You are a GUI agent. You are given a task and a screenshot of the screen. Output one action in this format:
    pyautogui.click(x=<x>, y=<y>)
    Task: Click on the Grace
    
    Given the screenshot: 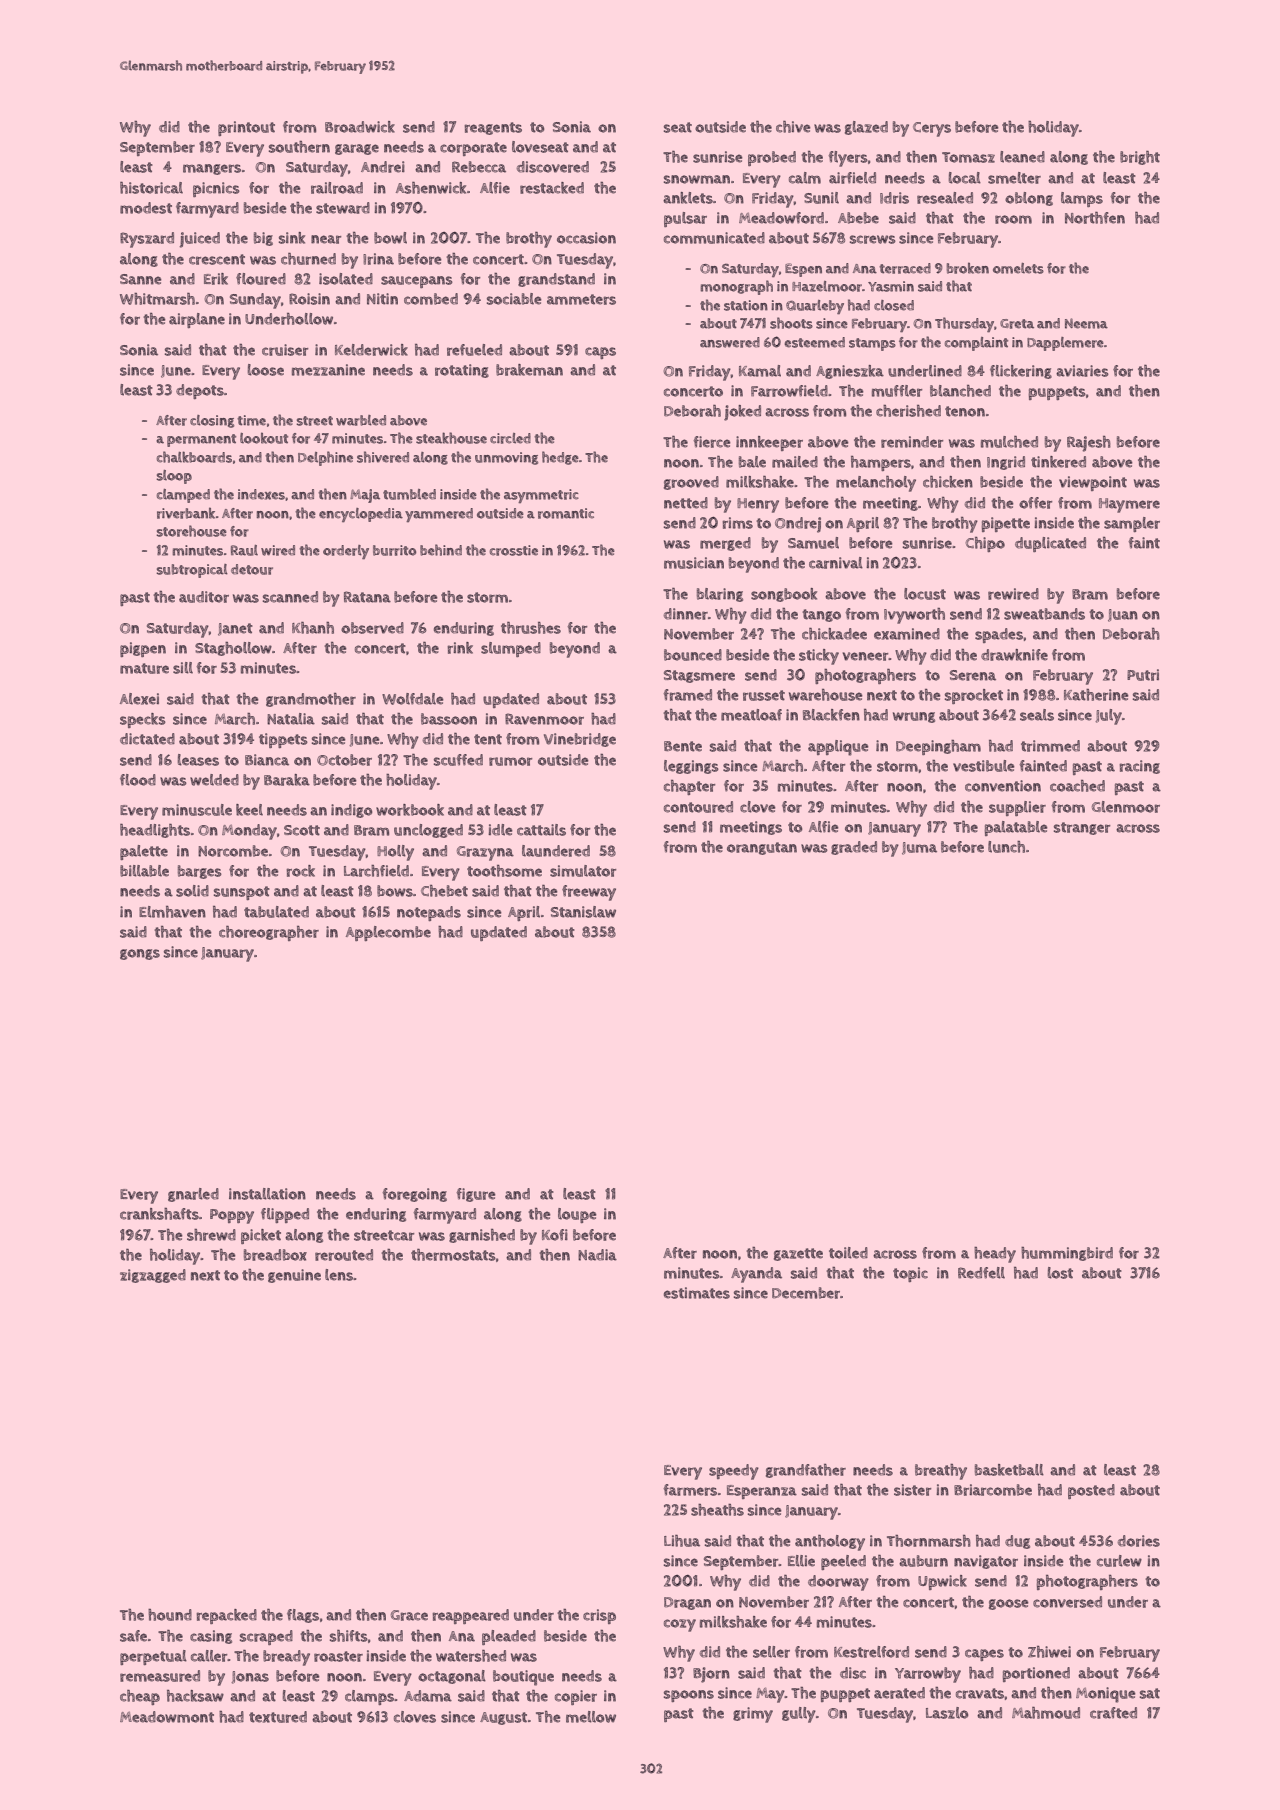 What is the action you would take?
    pyautogui.click(x=409, y=1615)
